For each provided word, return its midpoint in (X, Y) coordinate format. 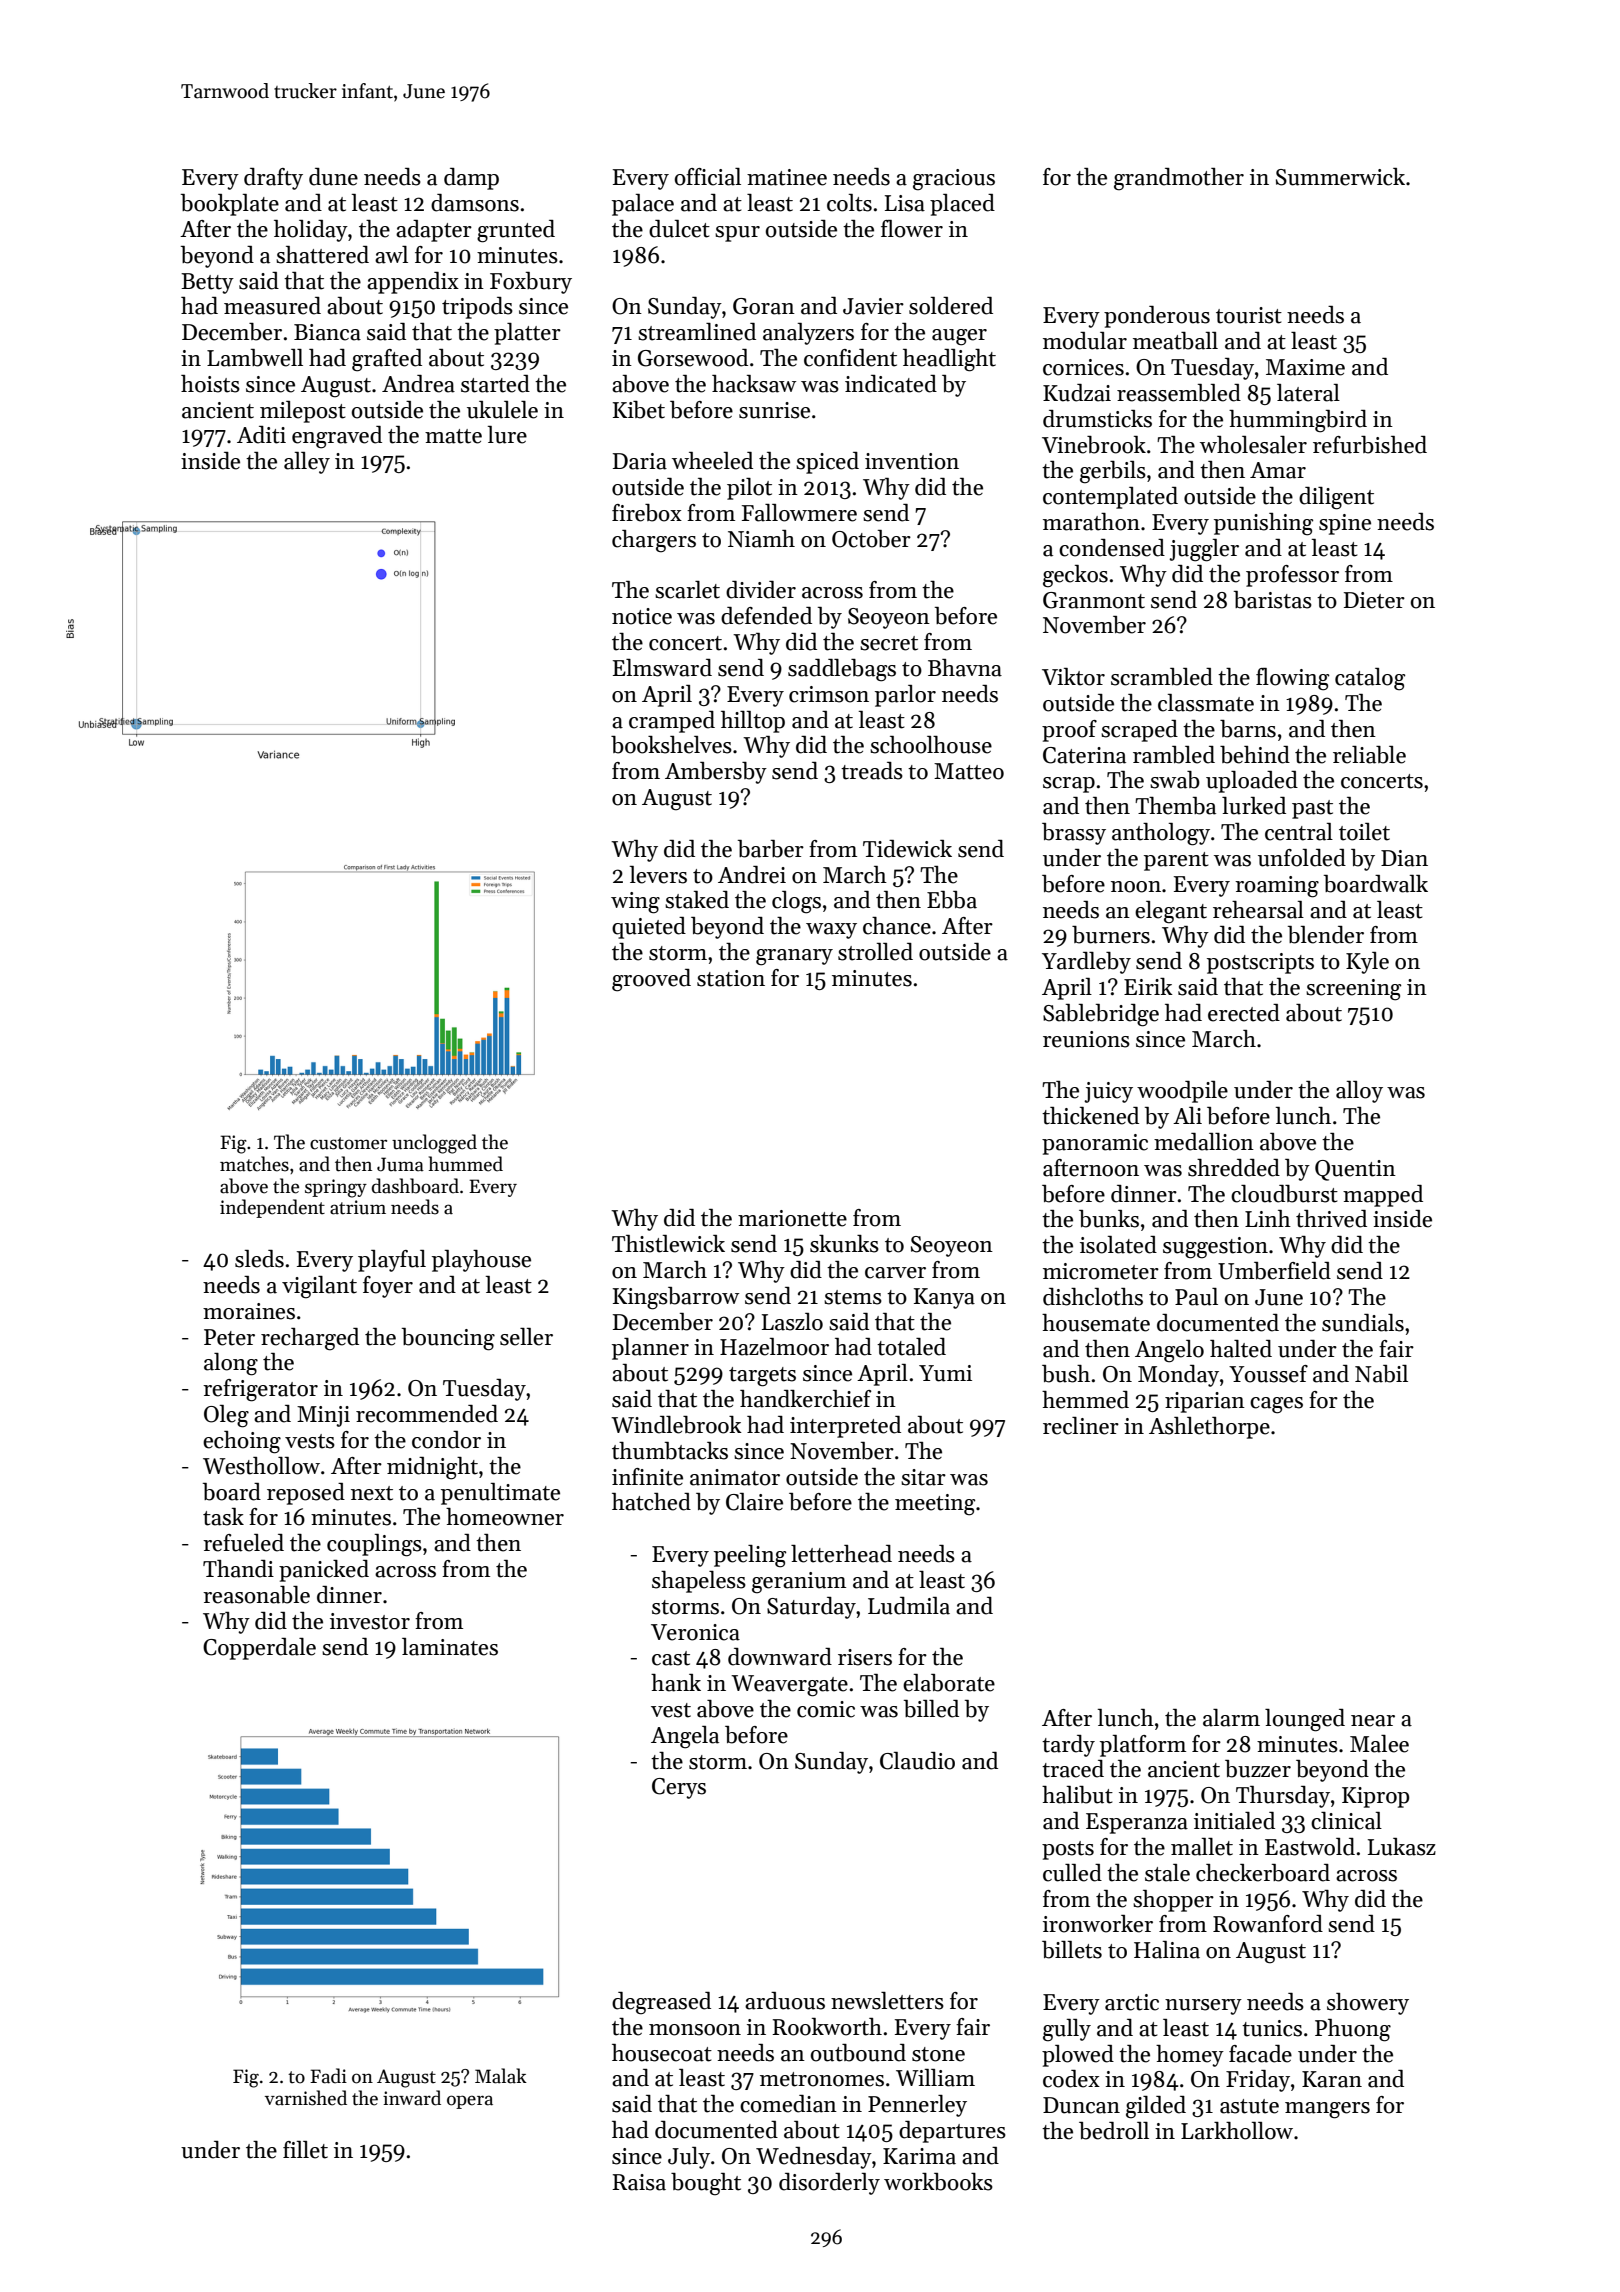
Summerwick (1340, 177)
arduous (785, 2001)
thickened (1090, 1116)
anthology (1161, 834)
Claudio (917, 1761)
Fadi (328, 2076)
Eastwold (1310, 1847)
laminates (450, 1647)
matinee (787, 177)
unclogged (434, 1144)
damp (471, 179)
